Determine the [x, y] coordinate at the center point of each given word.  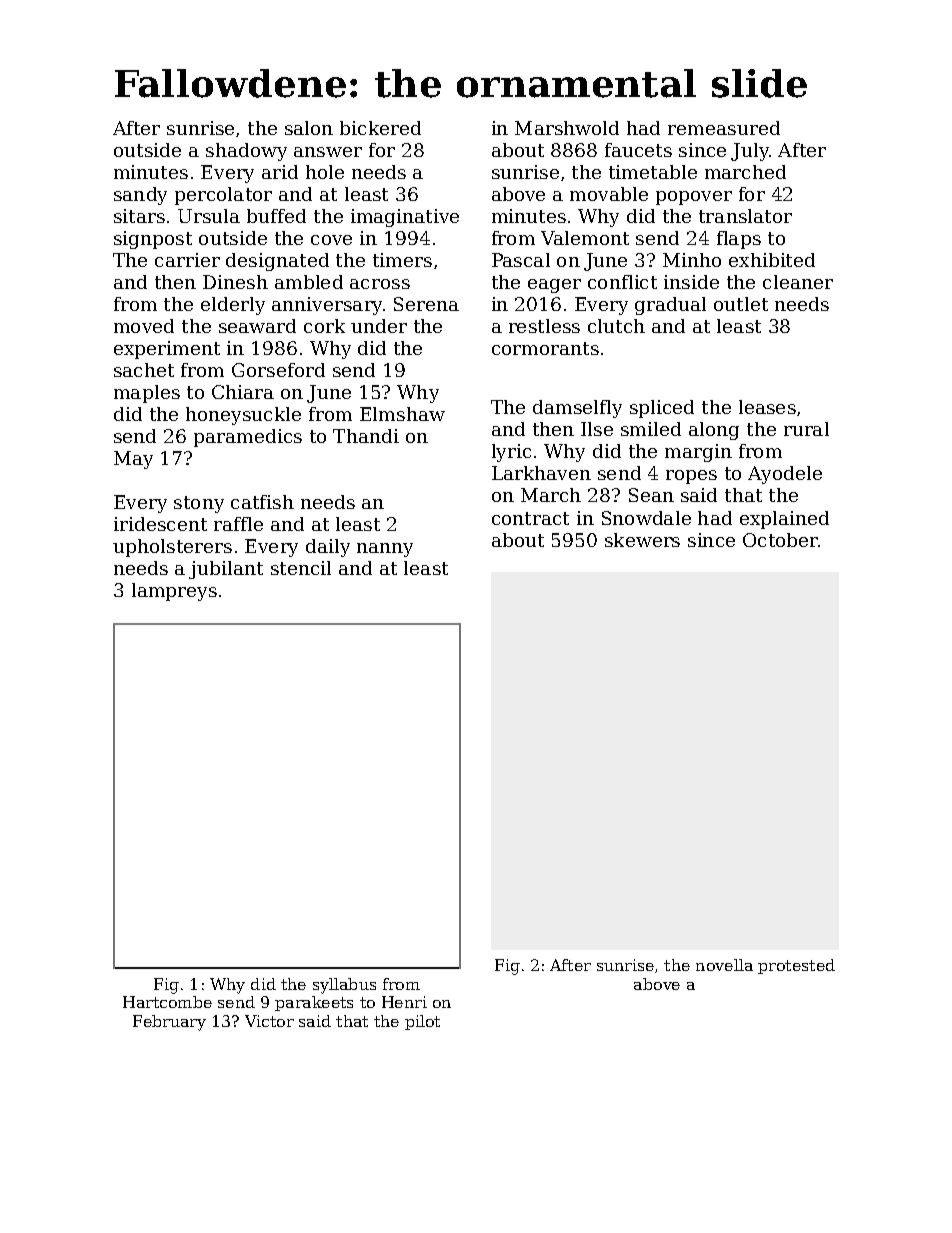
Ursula [209, 216]
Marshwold [567, 128]
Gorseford [278, 370]
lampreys [174, 592]
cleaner [798, 282]
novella [724, 965]
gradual [670, 306]
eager [554, 286]
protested [796, 966]
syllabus [344, 986]
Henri [404, 1002]
